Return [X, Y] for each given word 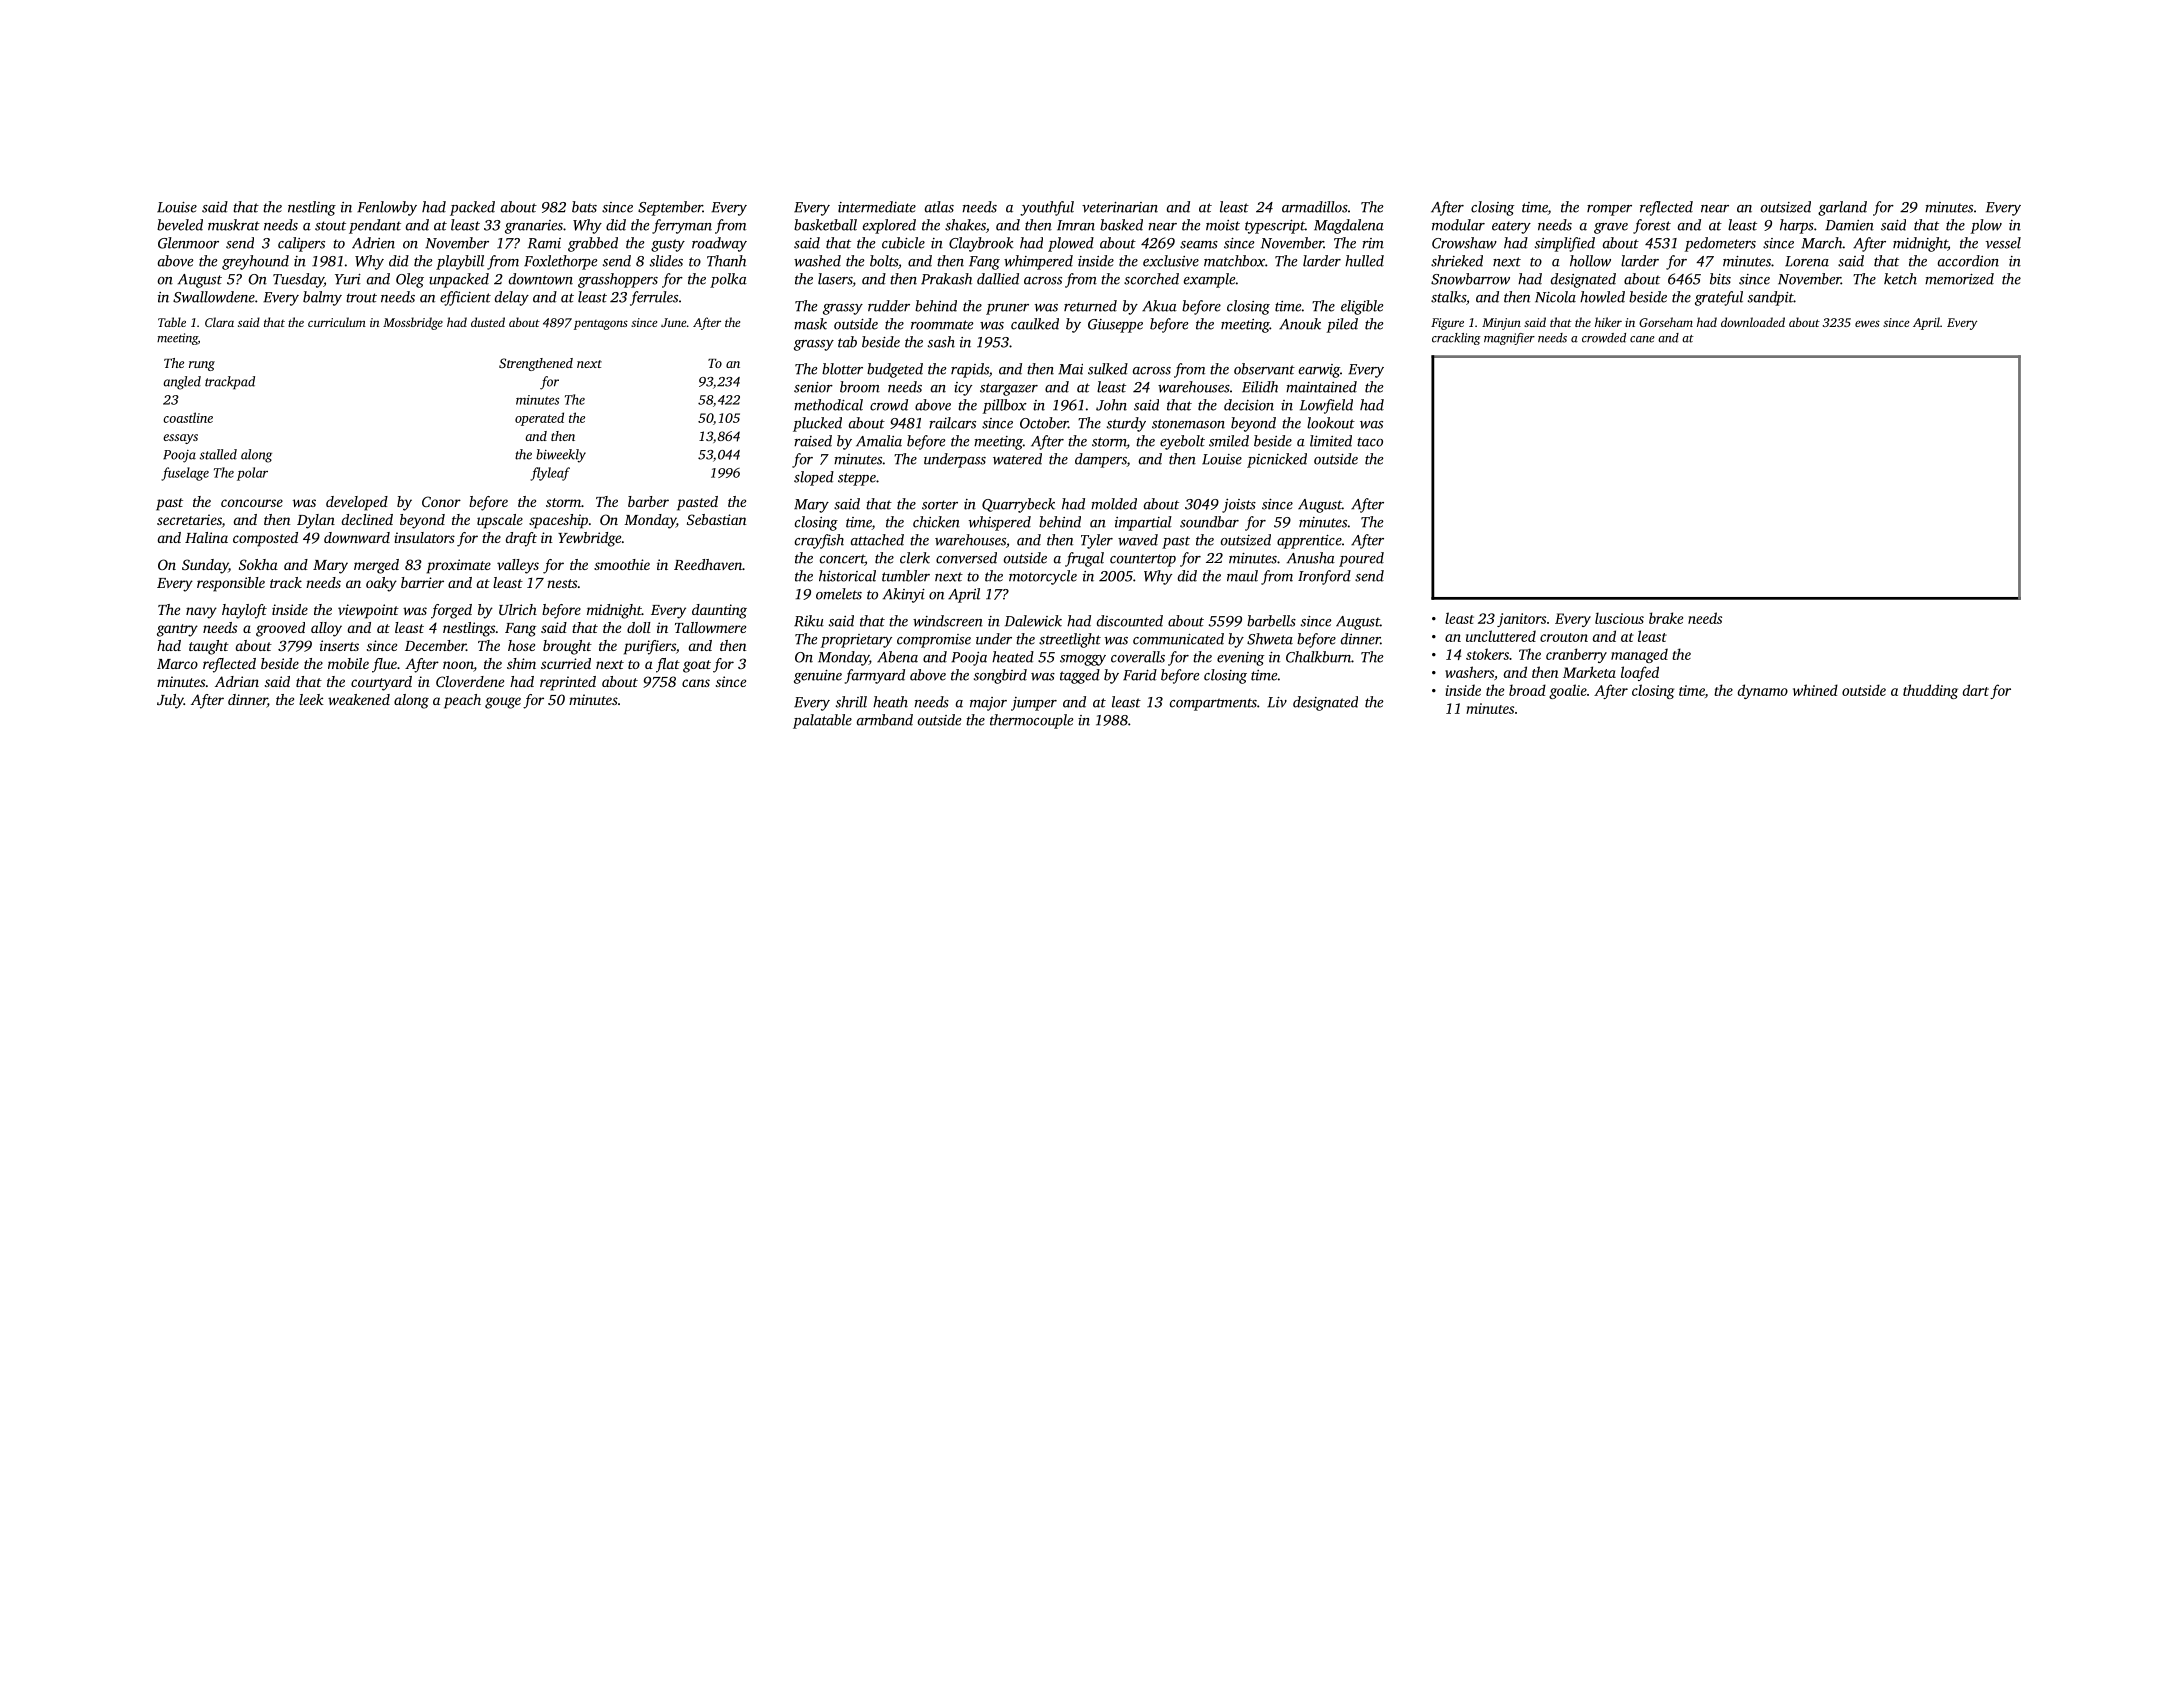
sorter [940, 505]
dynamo [1763, 691]
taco [1370, 442]
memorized [1959, 279]
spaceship [558, 521]
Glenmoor [188, 243]
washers [1469, 672]
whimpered [1038, 262]
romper [1609, 210]
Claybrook [981, 244]
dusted [488, 322]
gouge [503, 703]
